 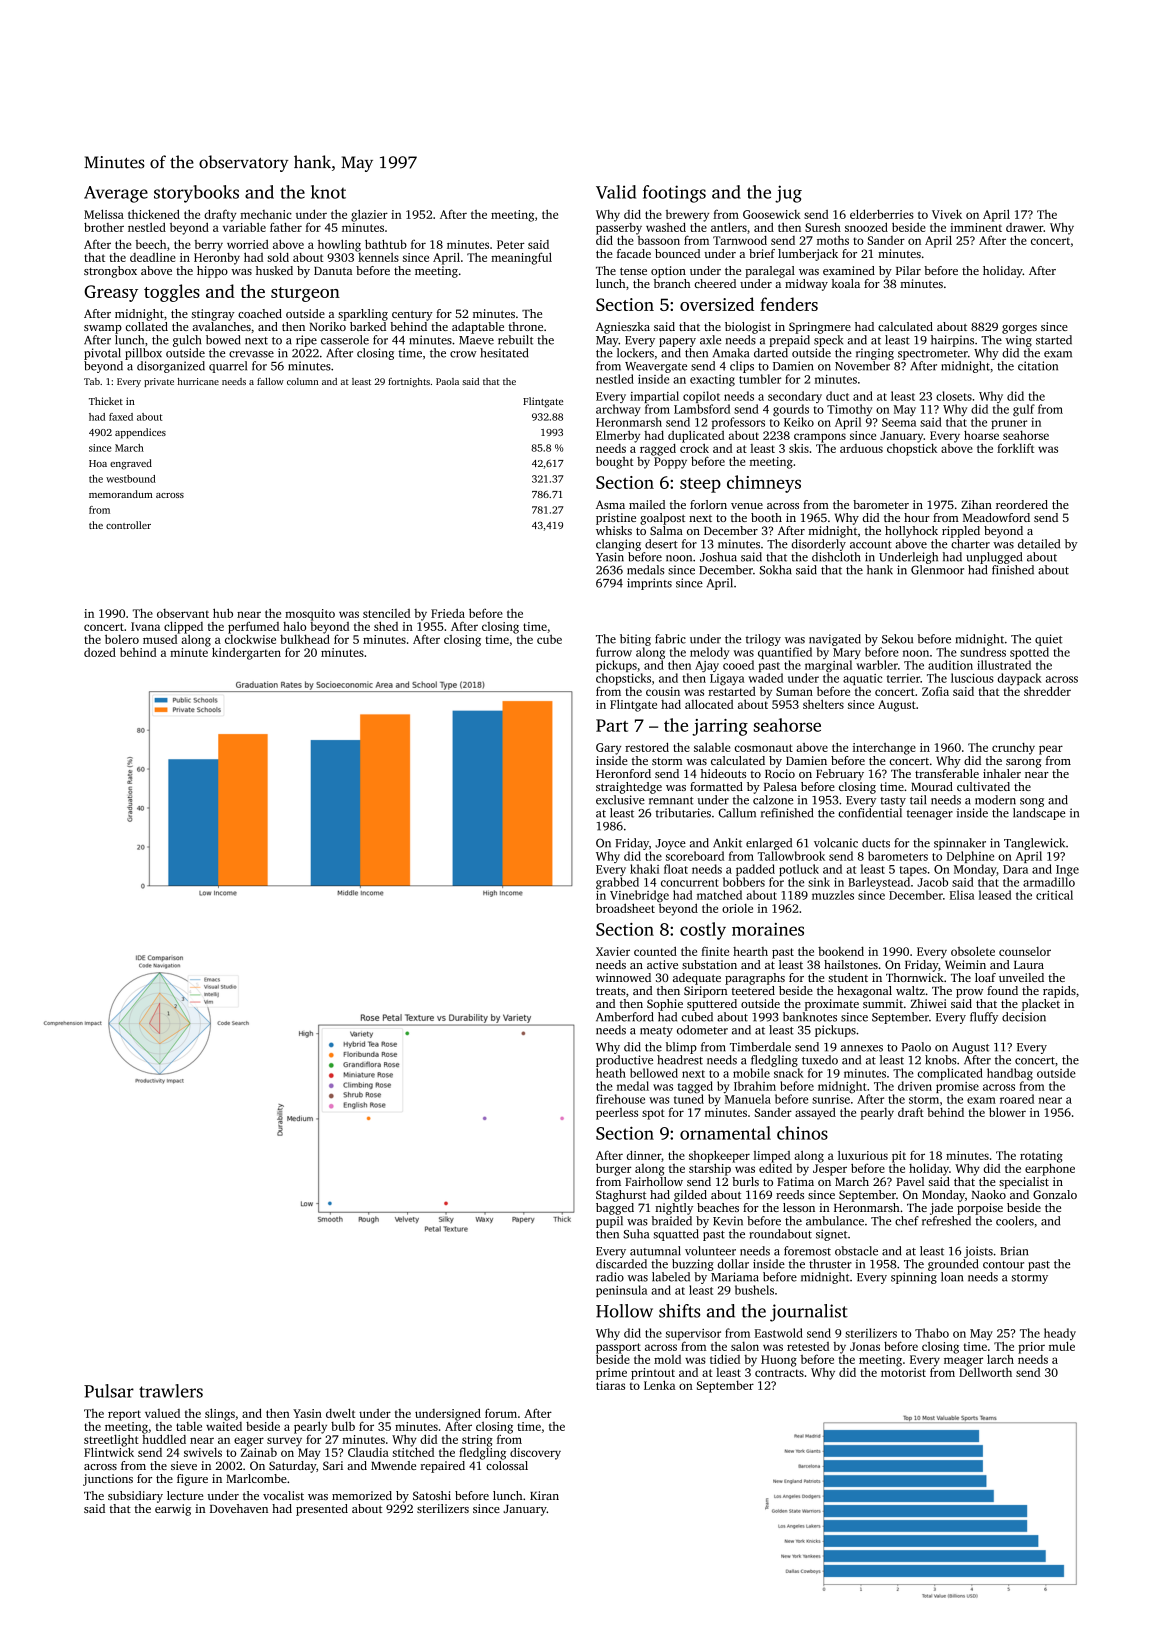 I want to click on glazier, so click(x=369, y=215).
